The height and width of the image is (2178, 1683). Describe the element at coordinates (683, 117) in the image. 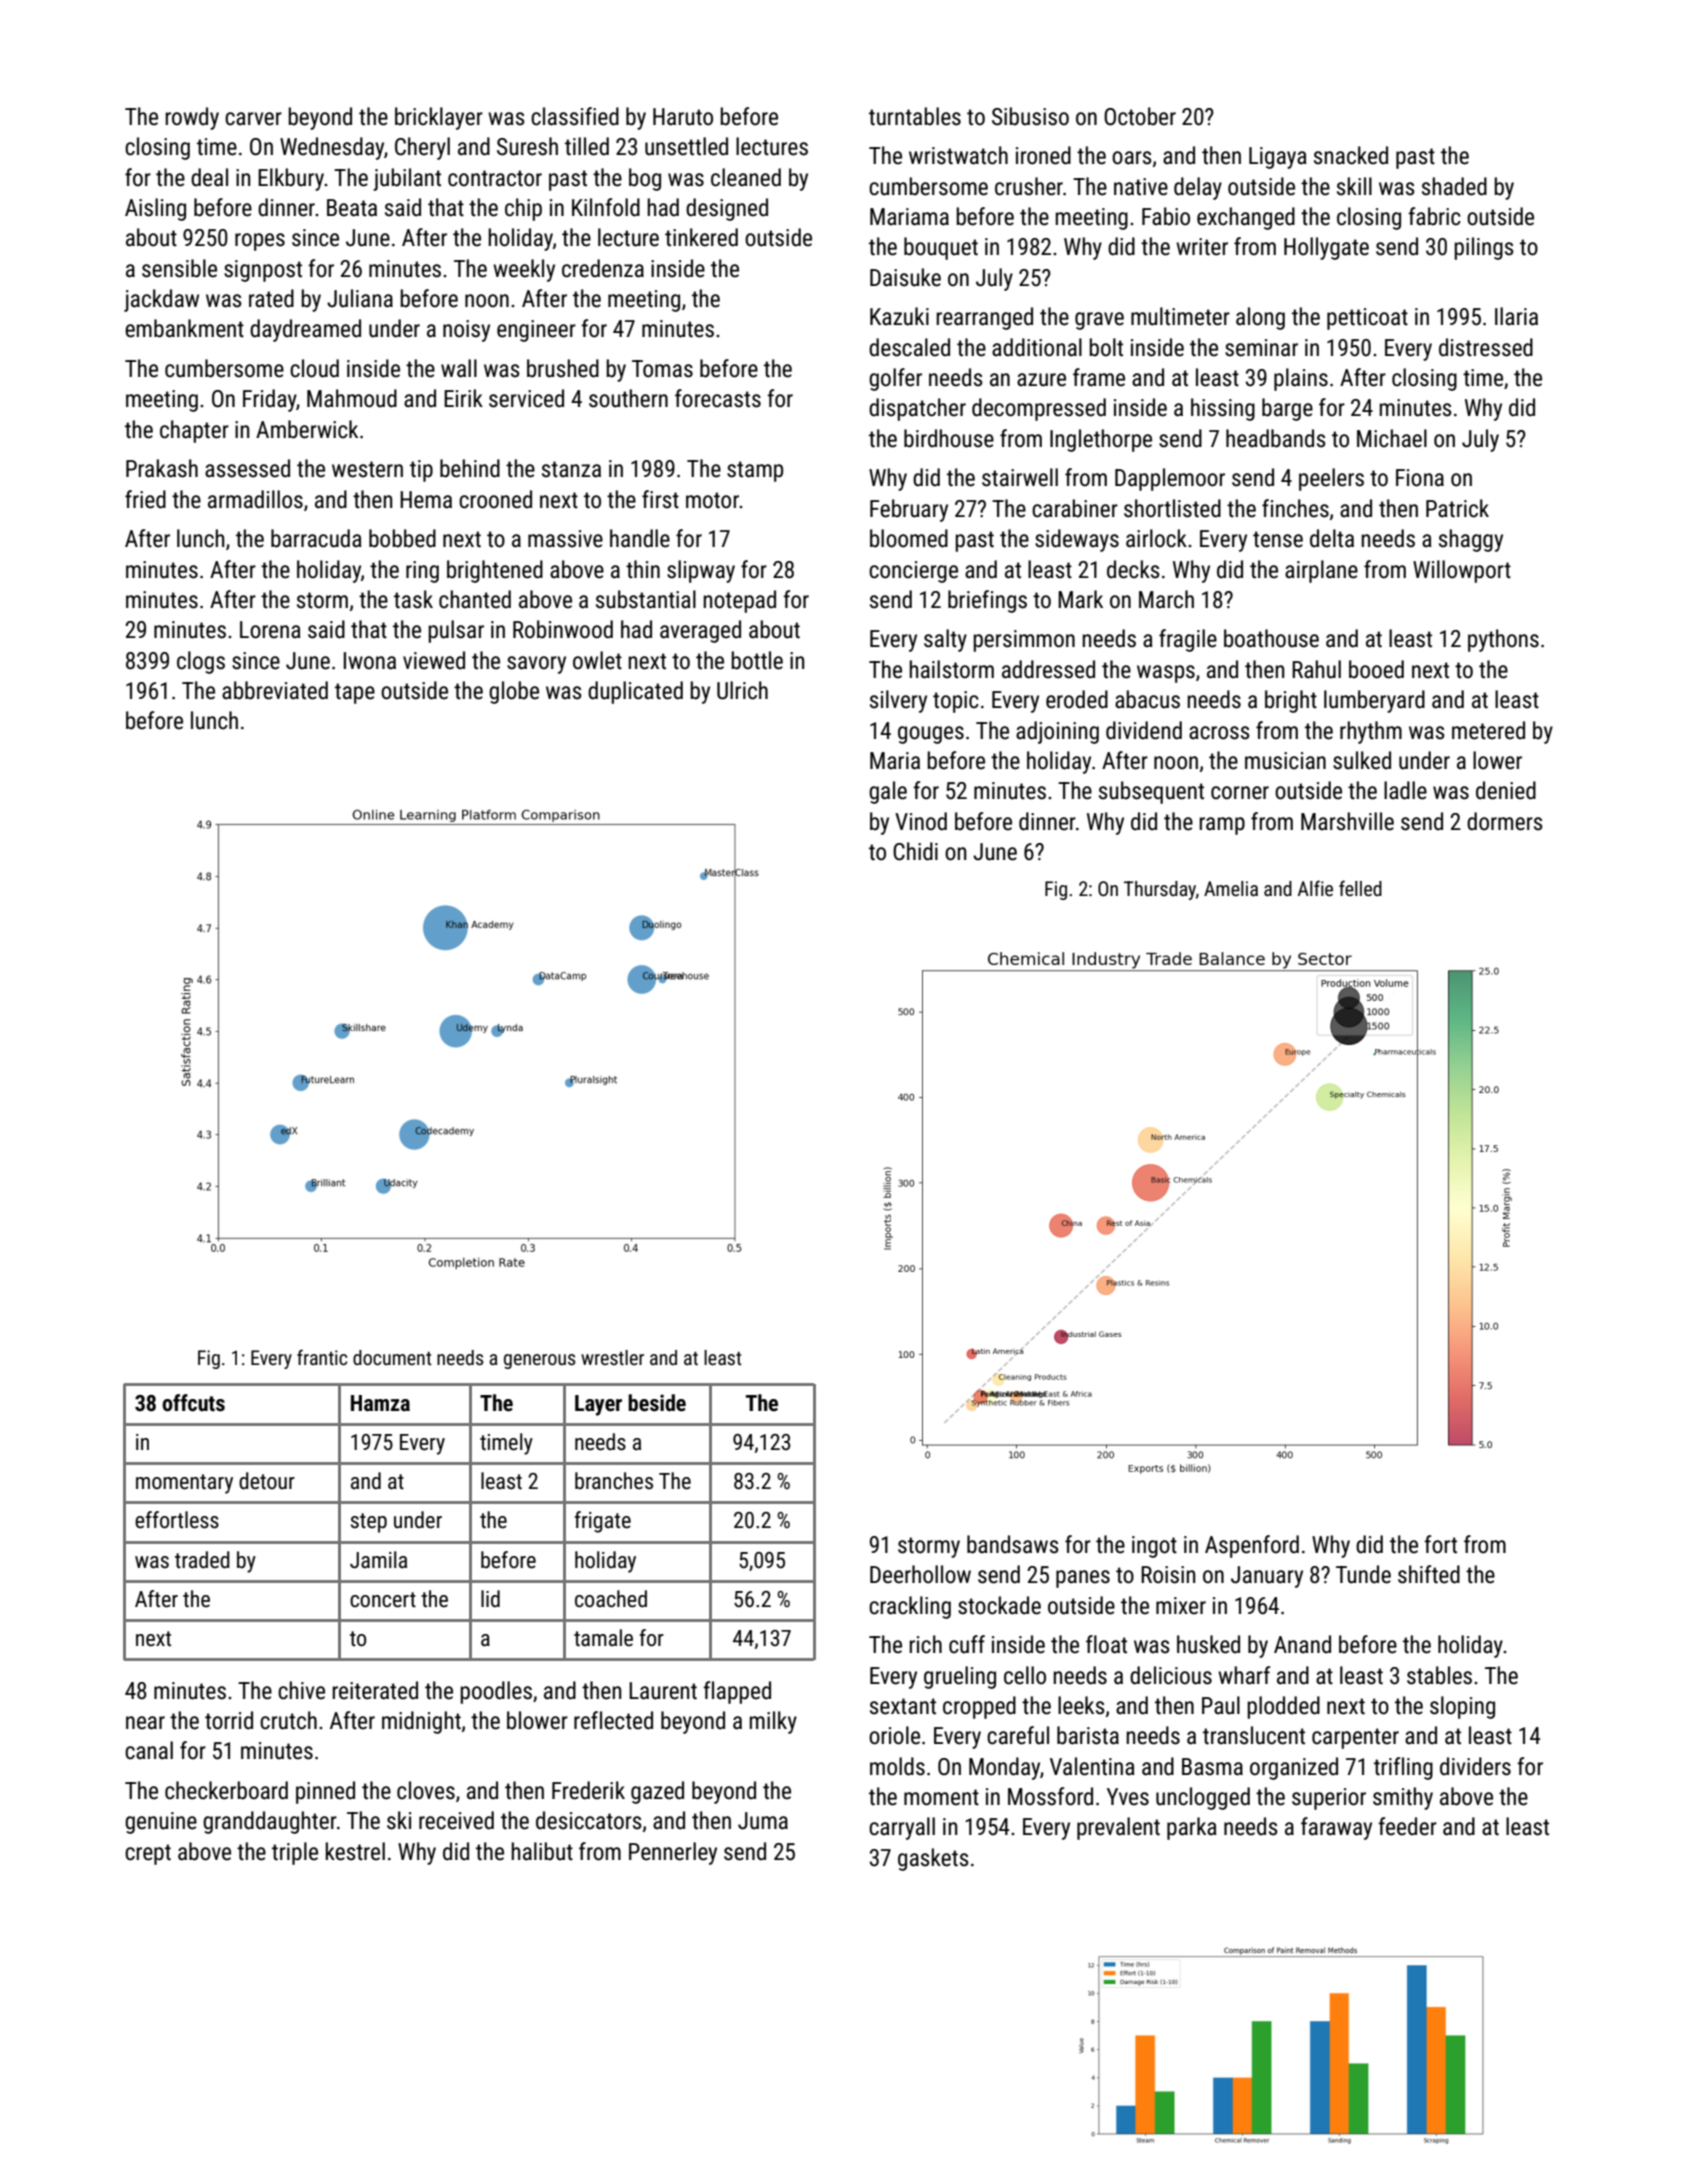

I see `Haruto` at that location.
